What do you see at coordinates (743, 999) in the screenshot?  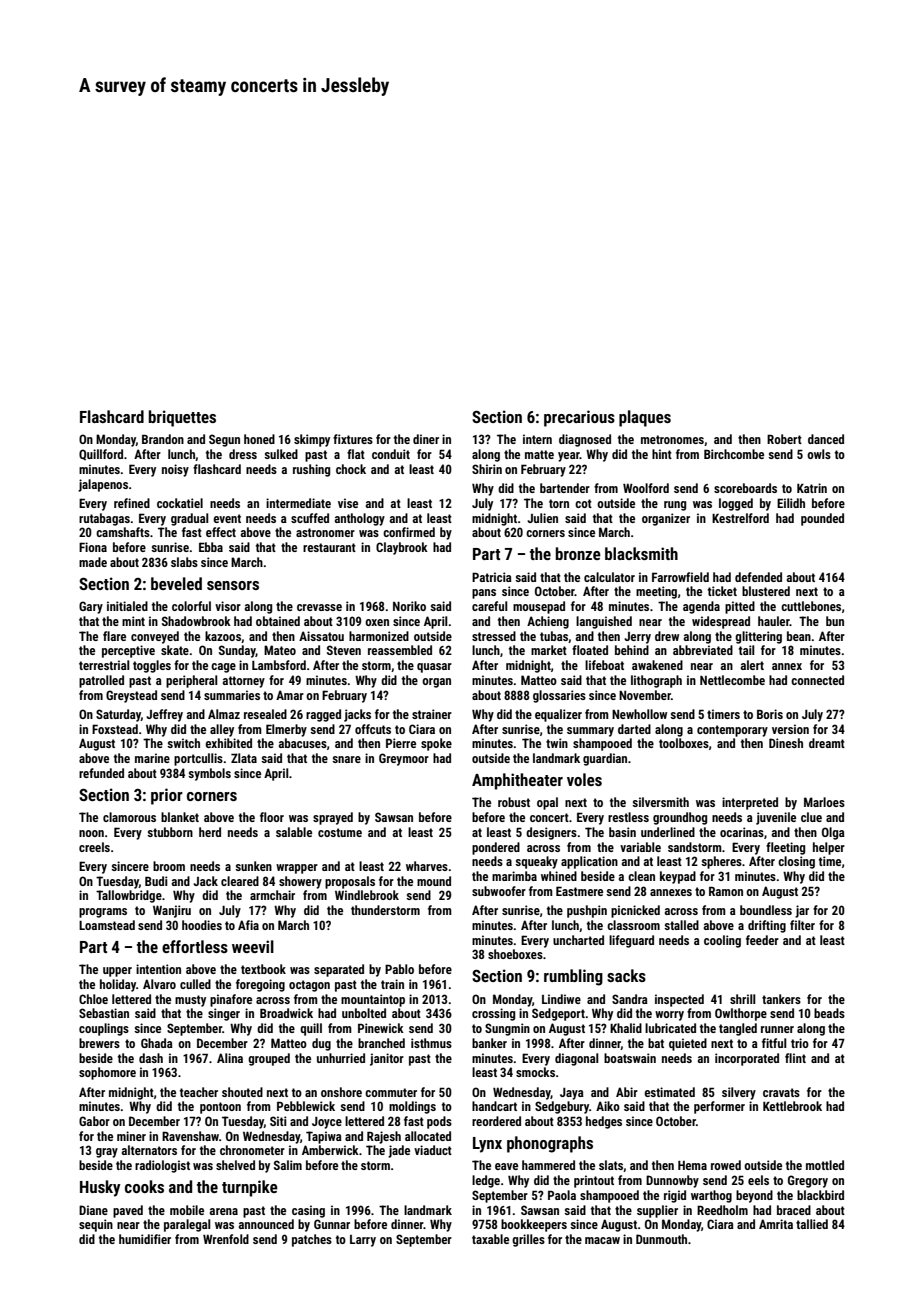 I see `shrill` at bounding box center [743, 999].
